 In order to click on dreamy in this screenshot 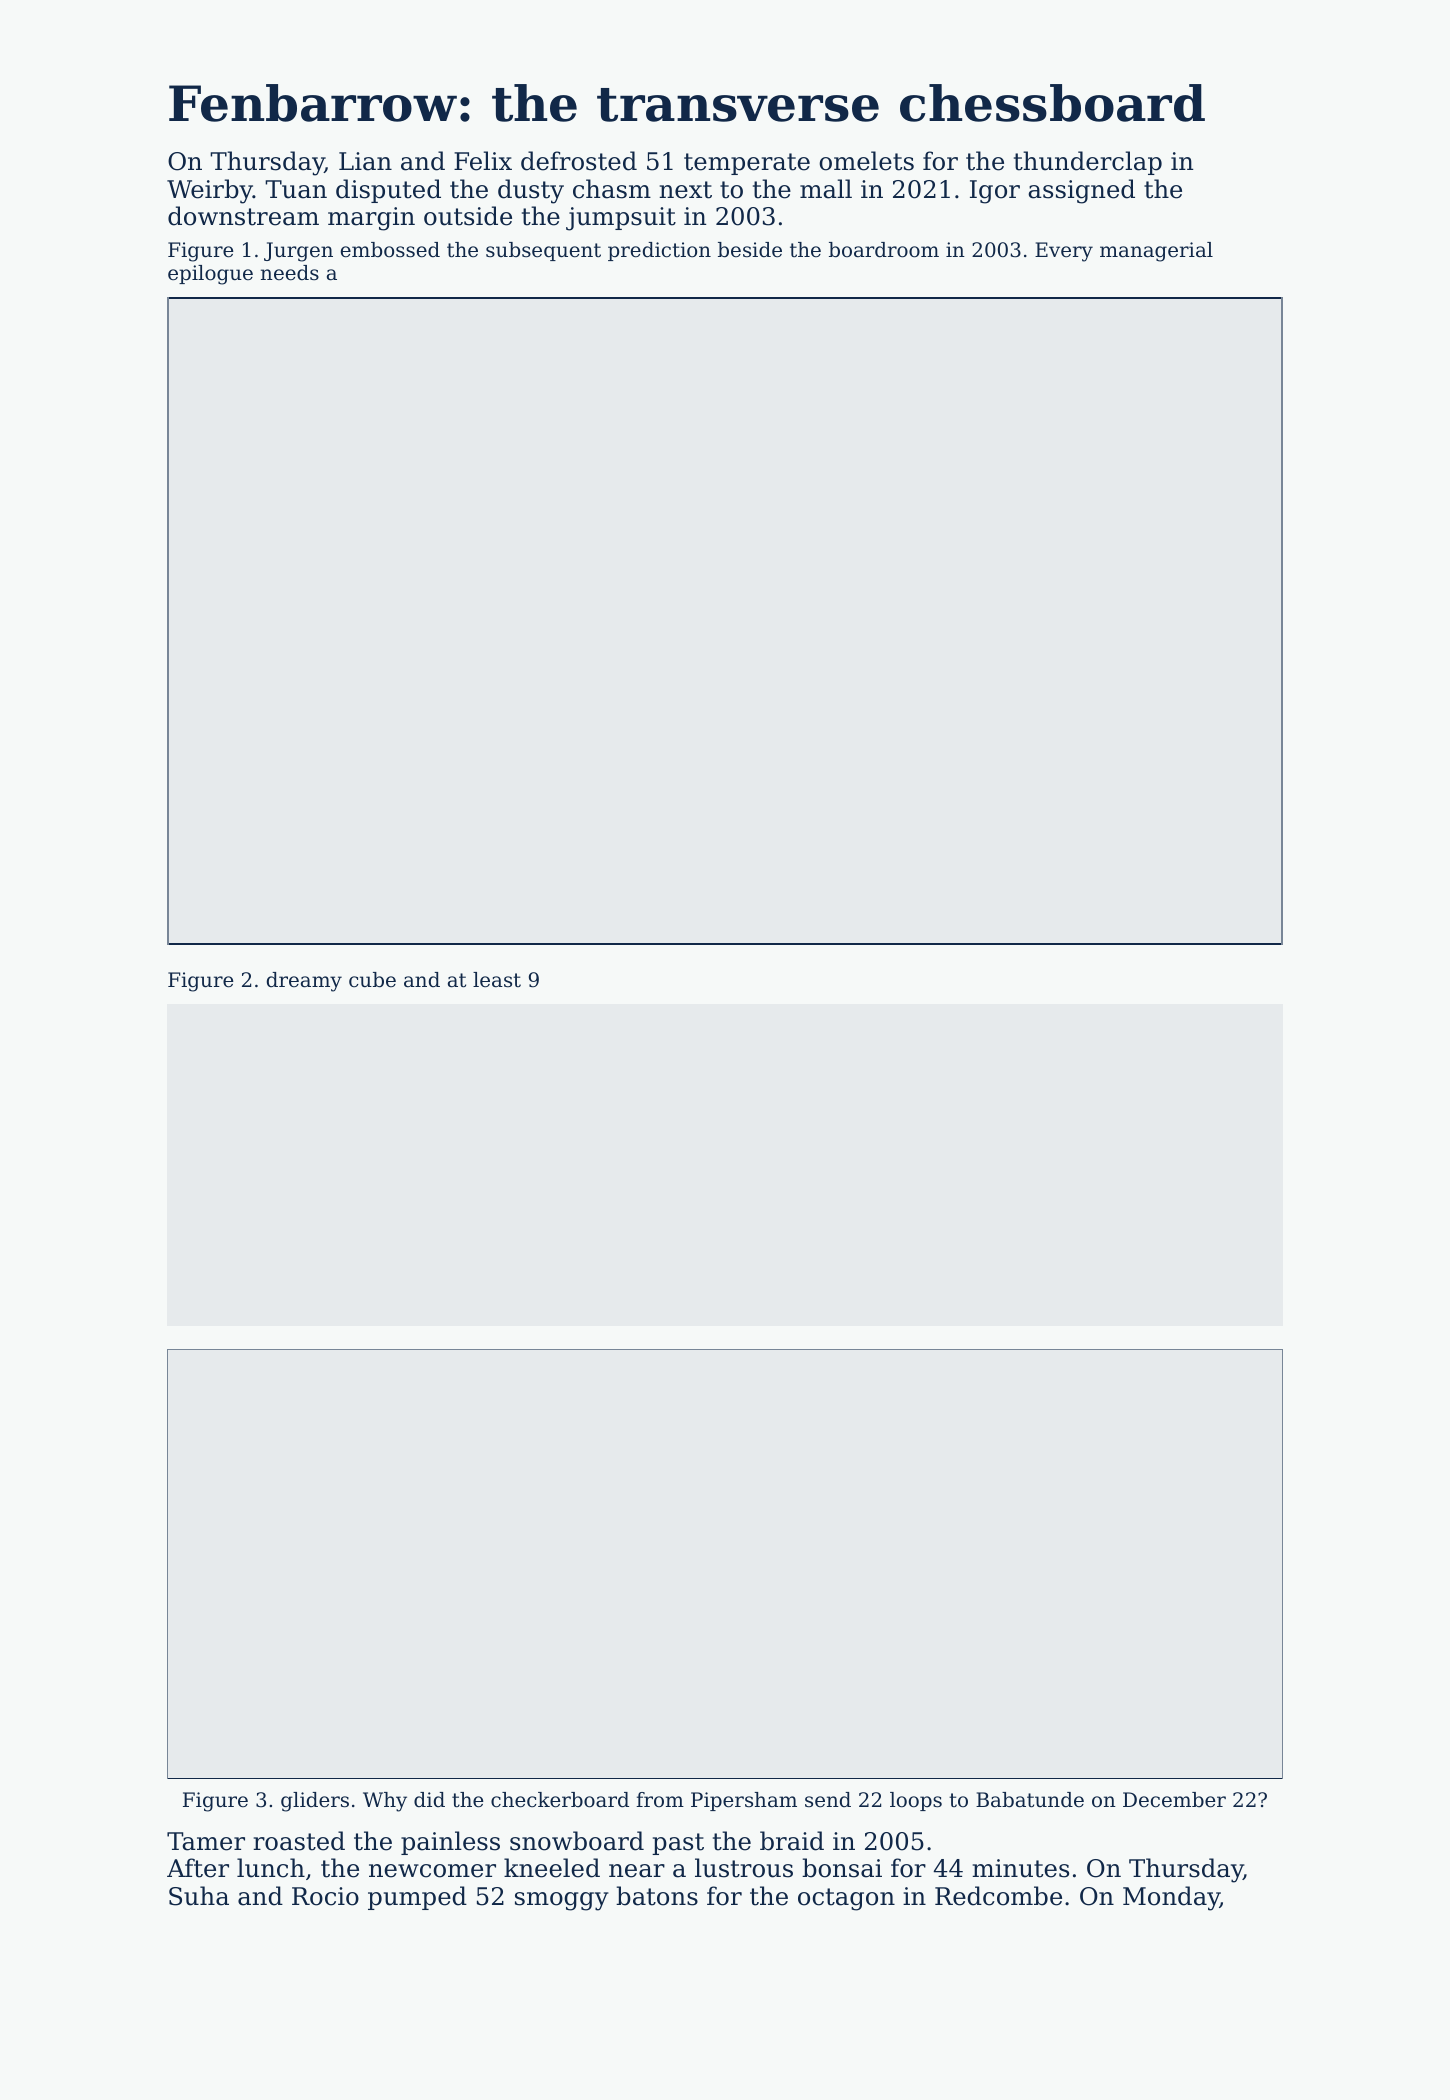, I will do `click(304, 982)`.
